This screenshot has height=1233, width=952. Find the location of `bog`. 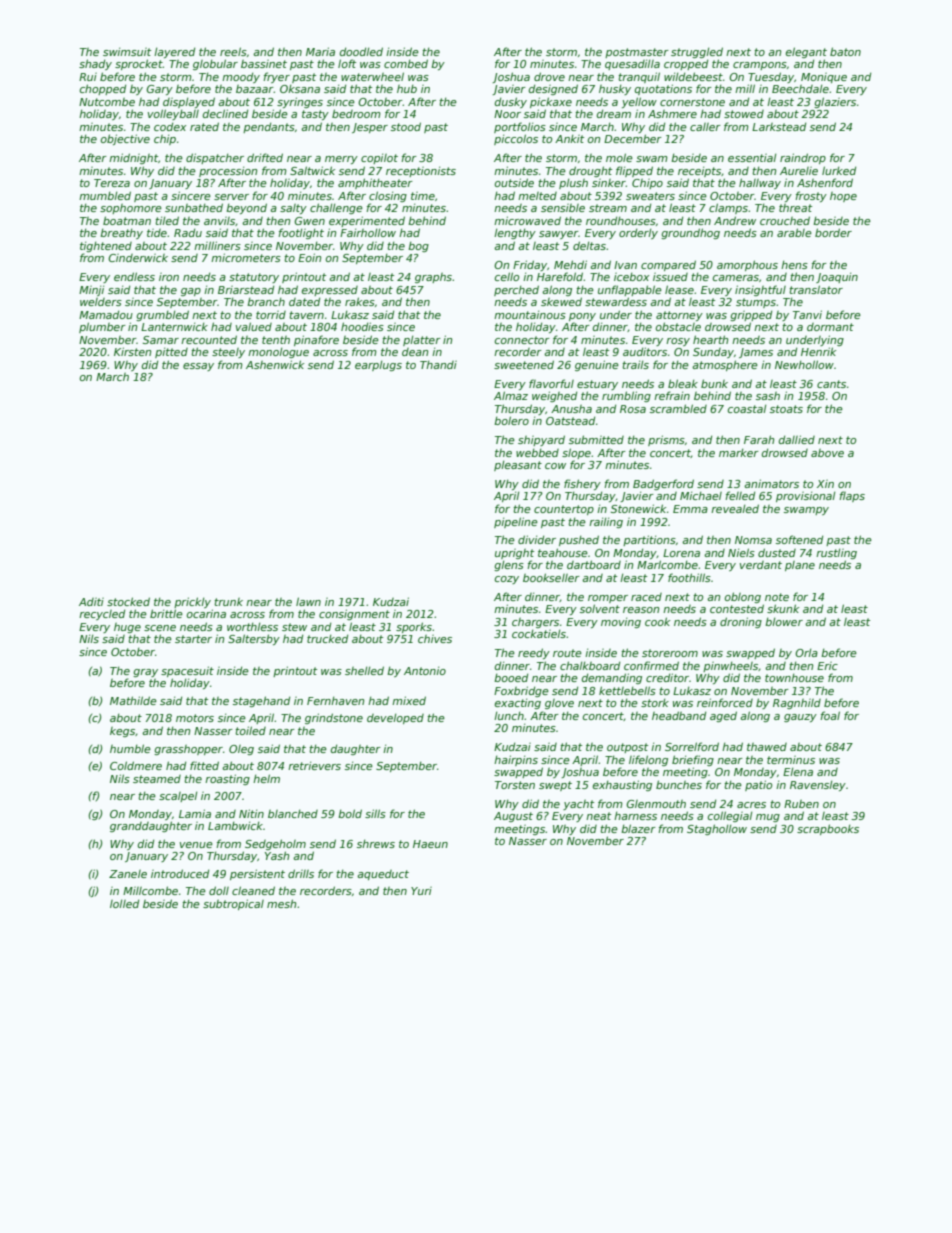

bog is located at coordinates (418, 246).
